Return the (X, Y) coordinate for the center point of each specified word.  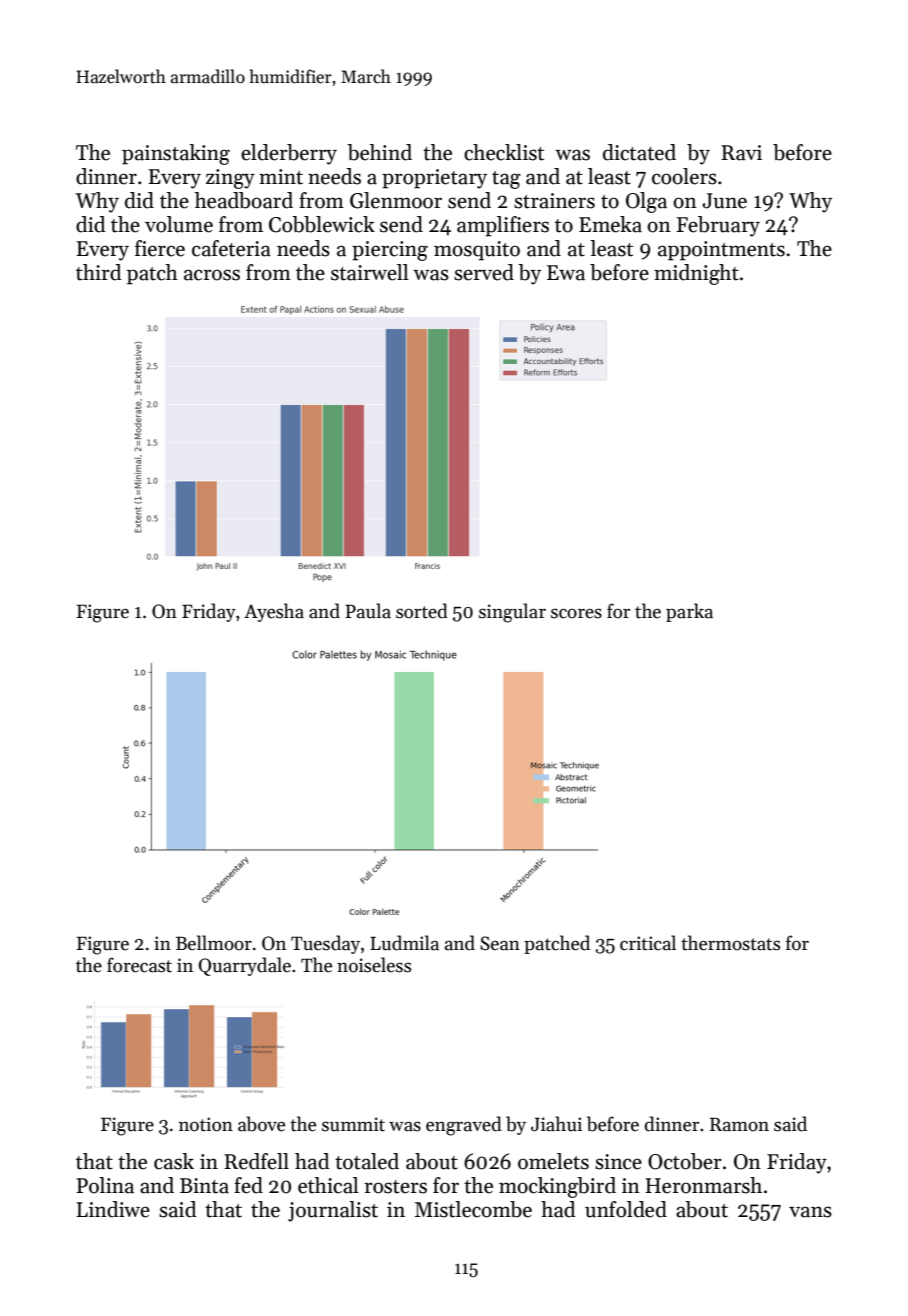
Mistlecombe (473, 1209)
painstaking (176, 154)
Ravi (741, 153)
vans (810, 1212)
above (261, 1124)
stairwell (370, 272)
